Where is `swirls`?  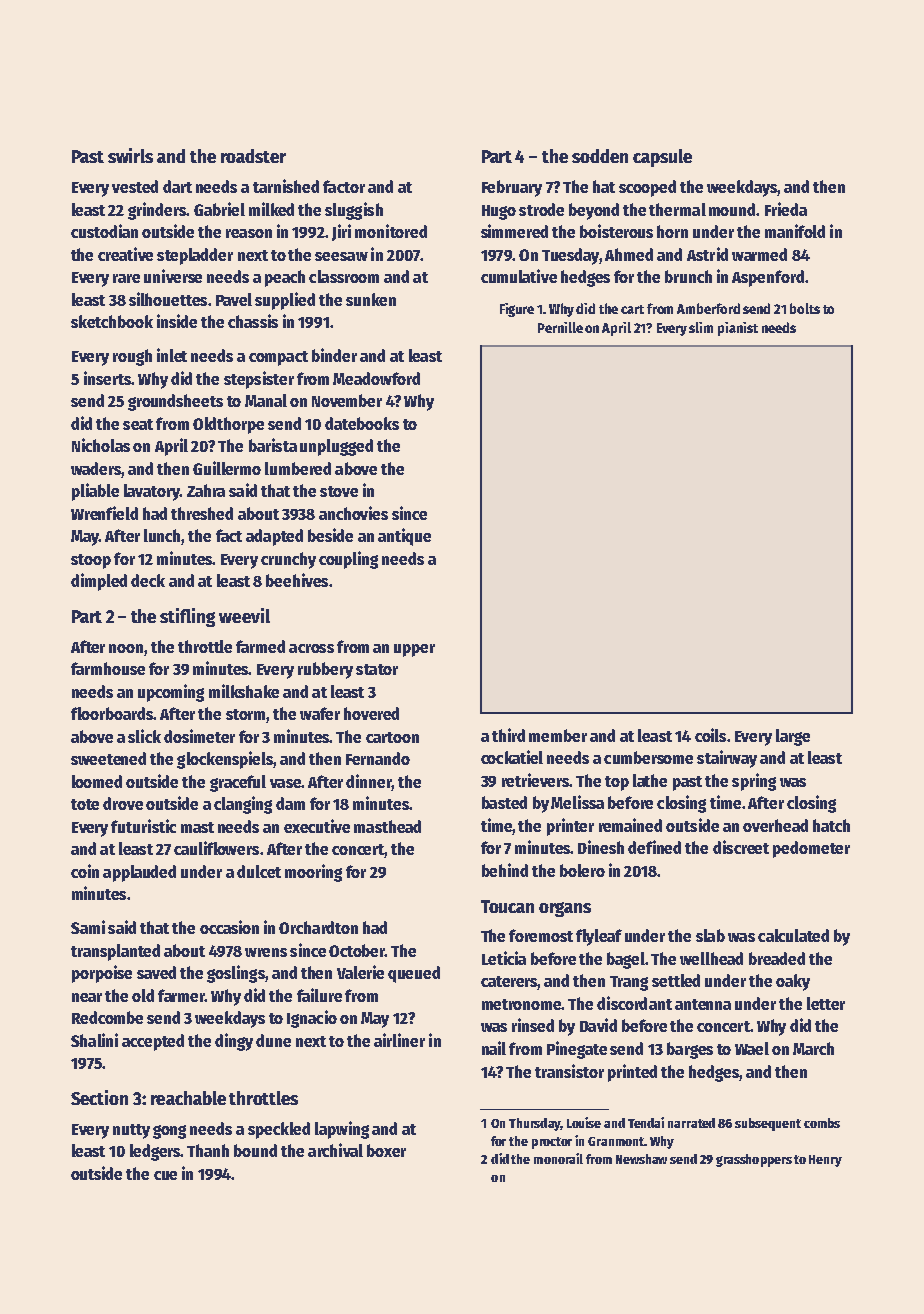
swirls is located at coordinates (130, 155).
